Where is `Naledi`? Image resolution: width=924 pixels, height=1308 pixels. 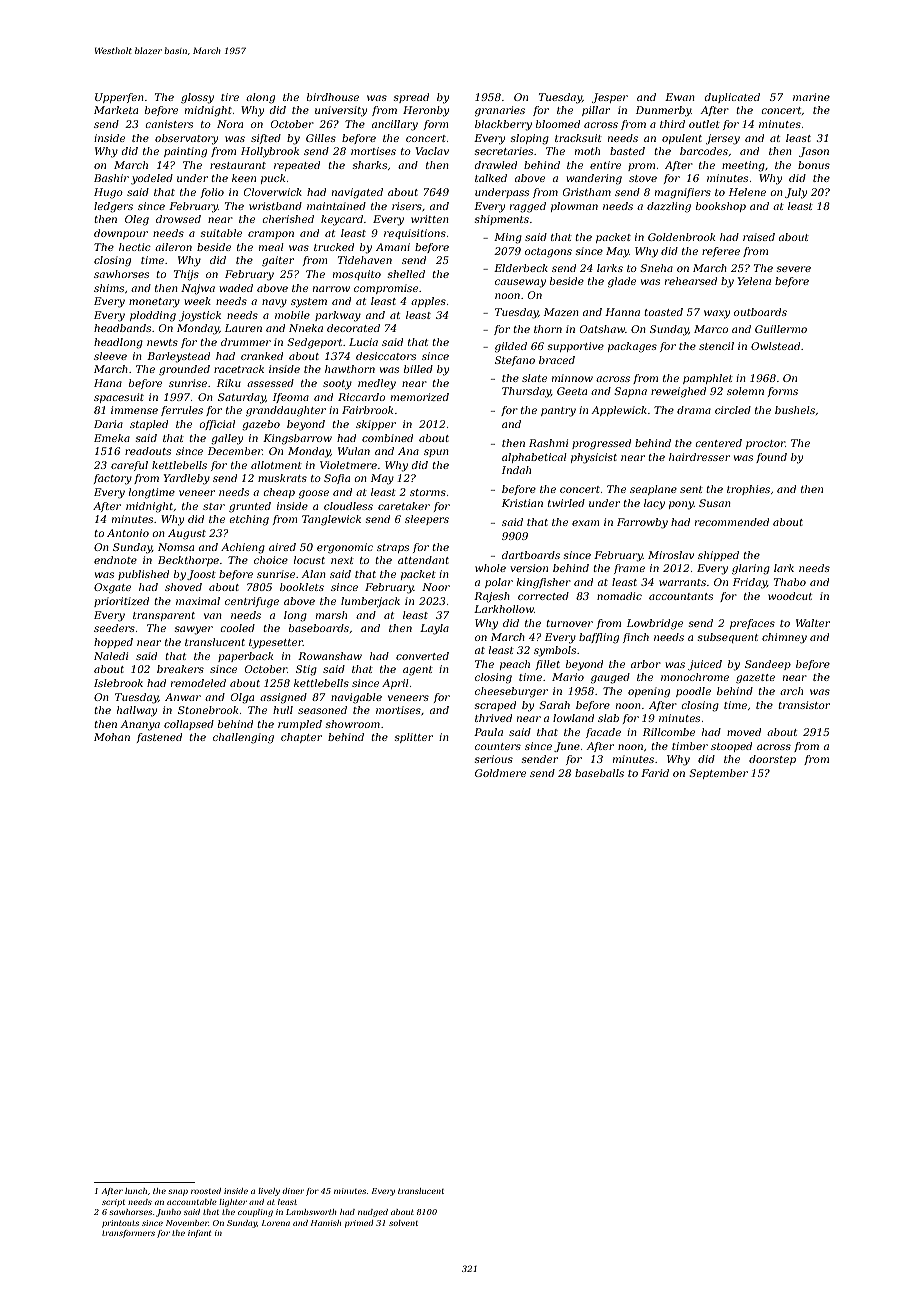
Naledi is located at coordinates (111, 656).
